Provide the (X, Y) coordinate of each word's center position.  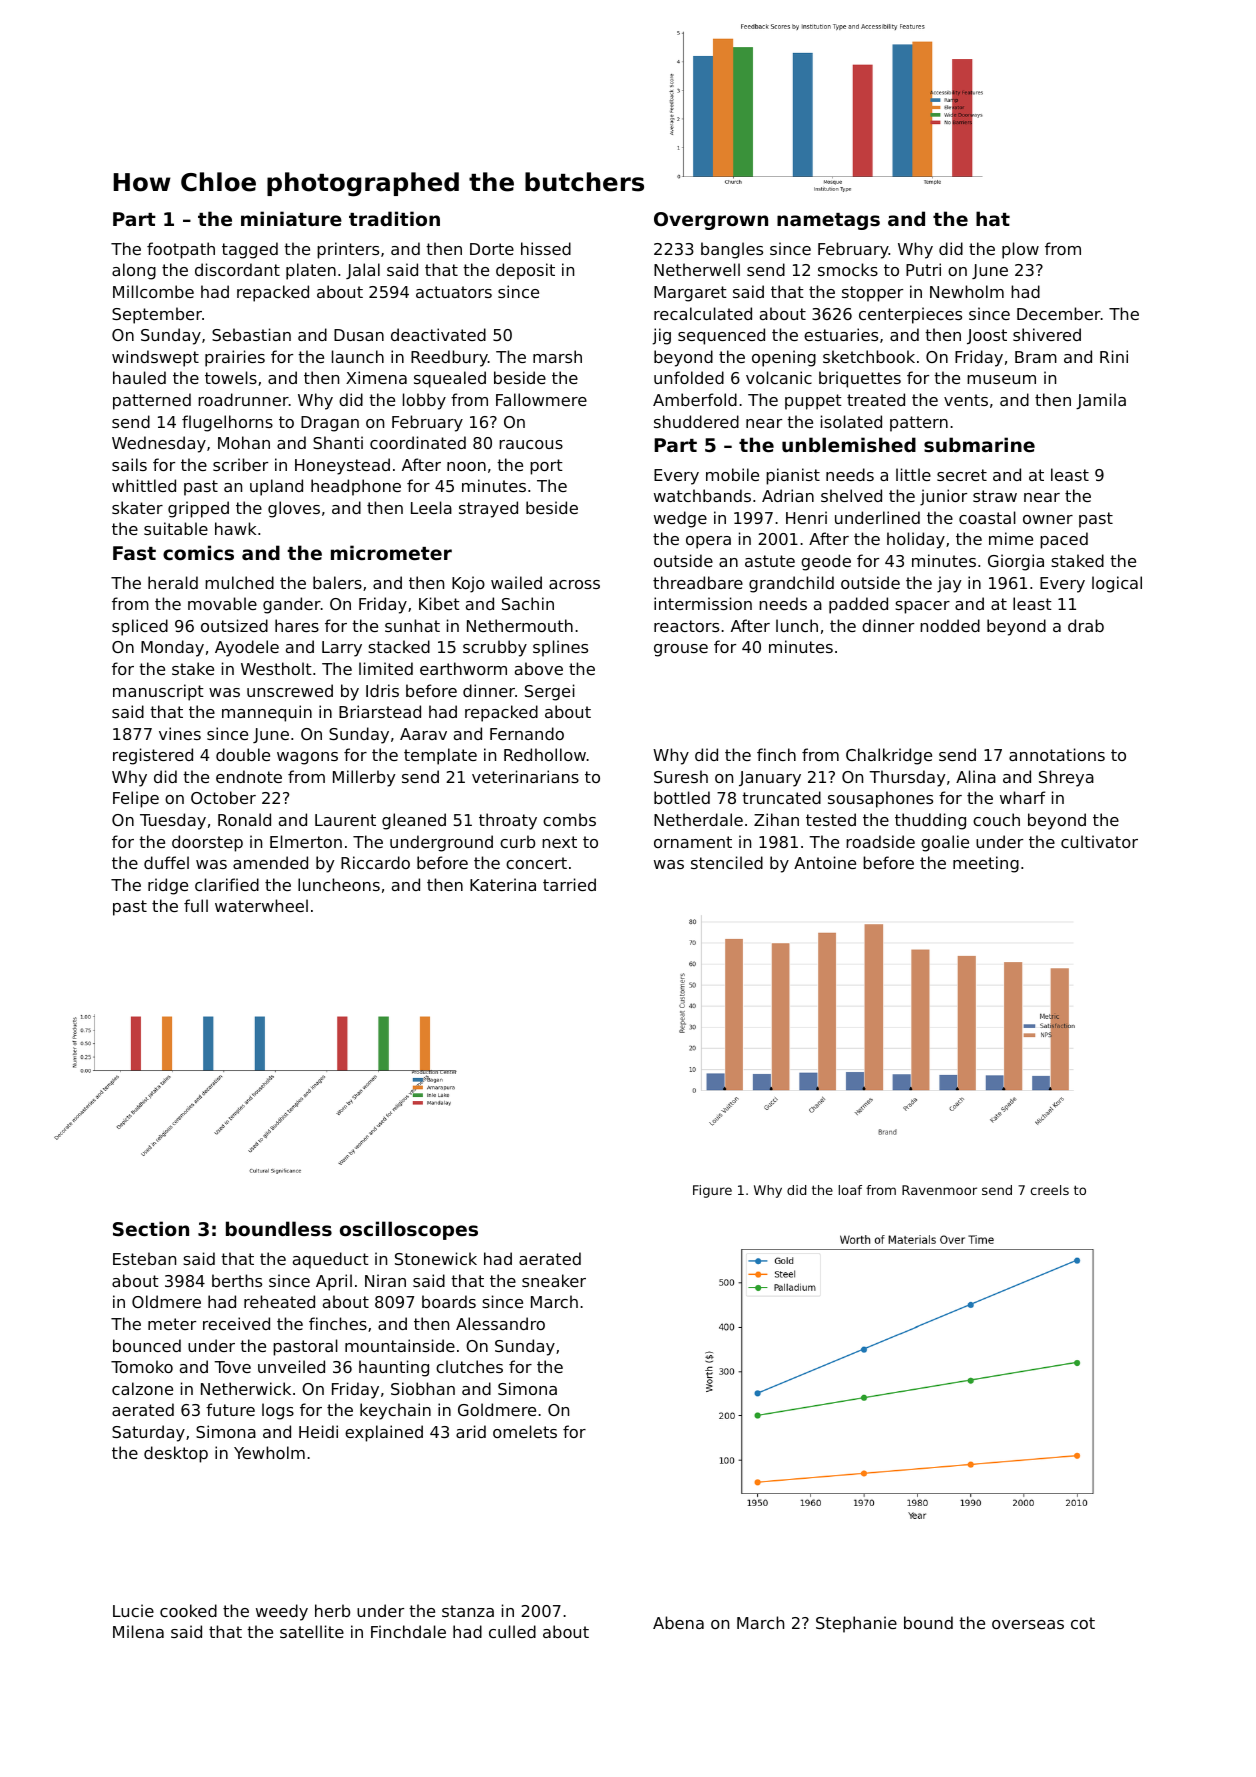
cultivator (1099, 841)
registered (153, 756)
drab (1086, 625)
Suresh (681, 776)
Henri (806, 517)
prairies (235, 358)
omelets (525, 1431)
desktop (176, 1454)
